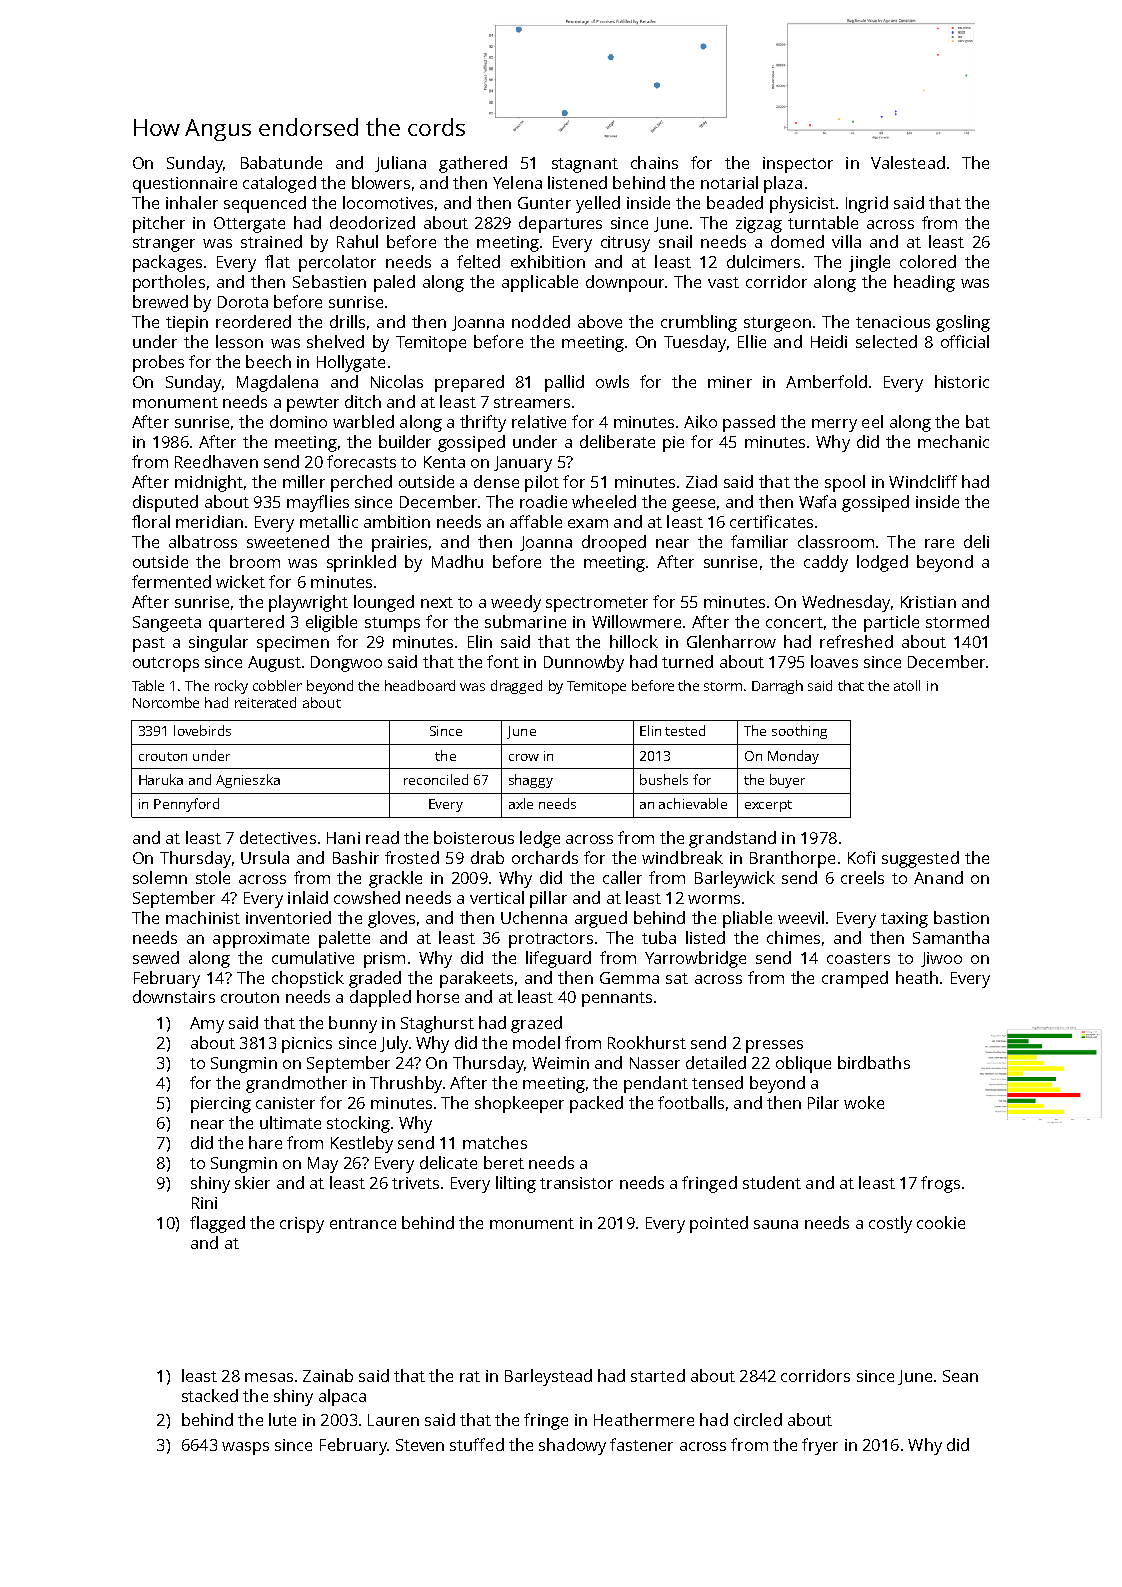 The width and height of the image is (1122, 1587). I want to click on detailed, so click(716, 1062).
